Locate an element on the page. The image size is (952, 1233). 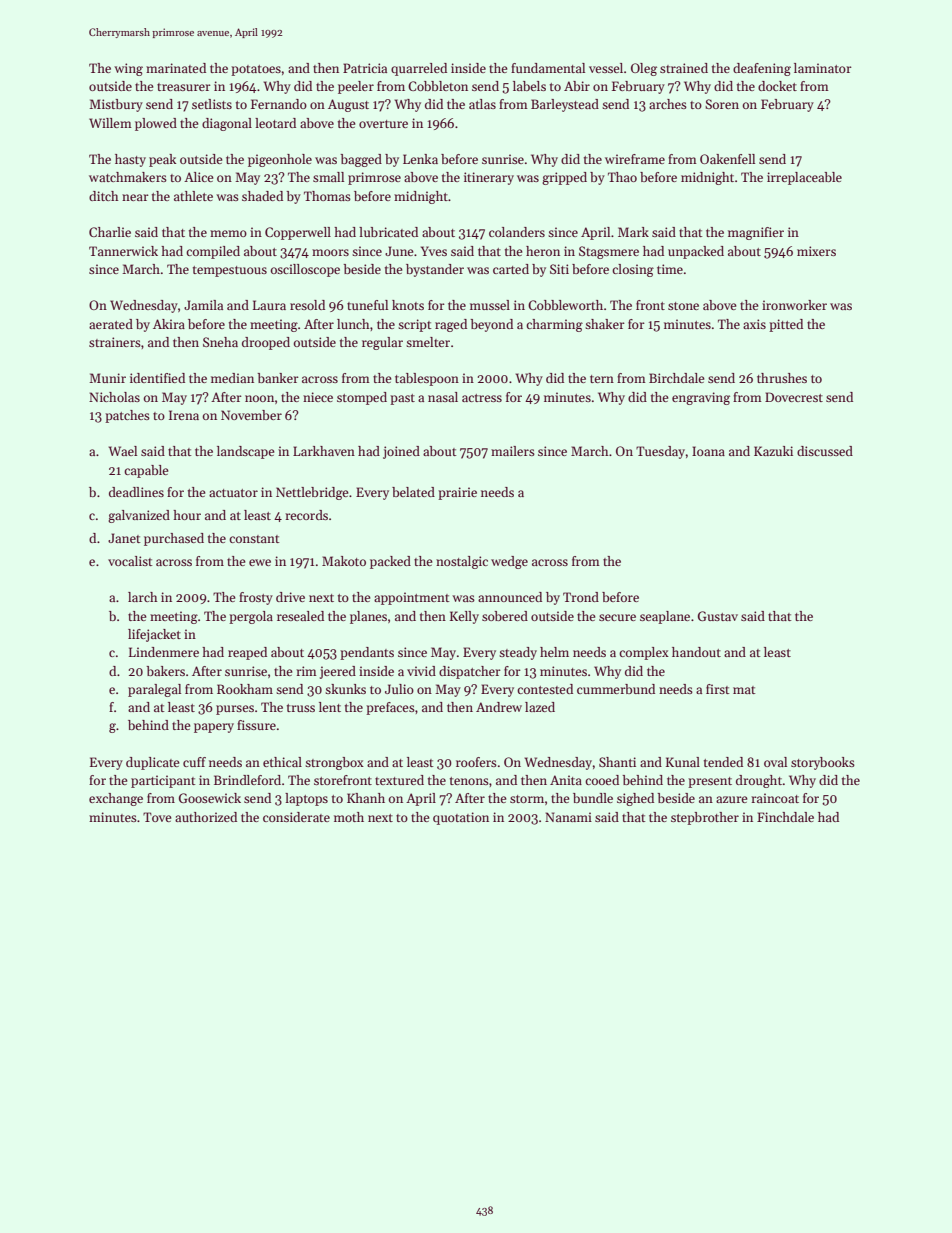
Kazuki is located at coordinates (773, 451).
